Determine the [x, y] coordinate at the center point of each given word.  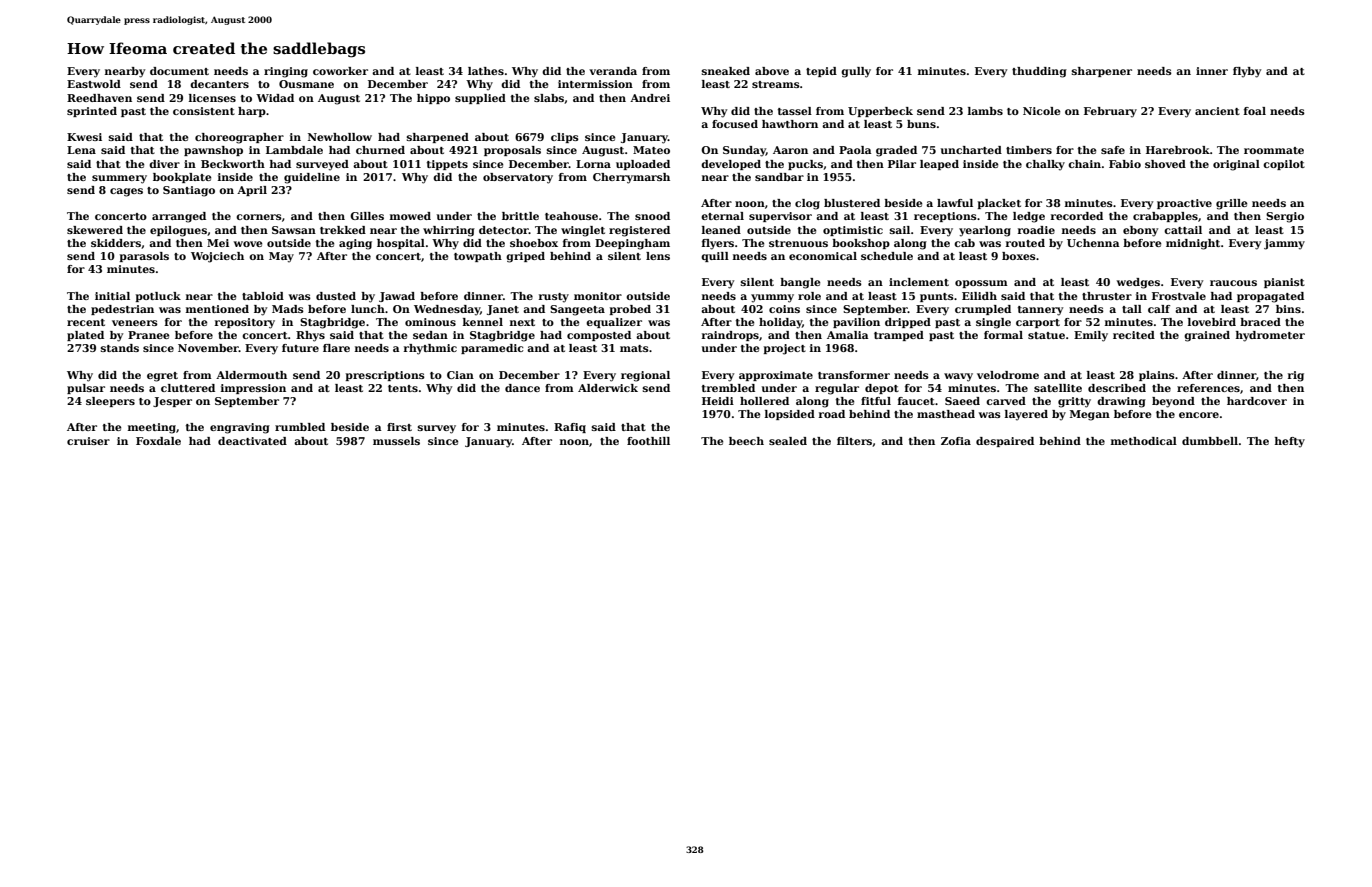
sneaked [726, 71]
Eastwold [94, 84]
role [809, 296]
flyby [1247, 72]
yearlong [985, 231]
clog [807, 204]
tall [1132, 309]
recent [86, 322]
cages [126, 192]
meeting [152, 428]
